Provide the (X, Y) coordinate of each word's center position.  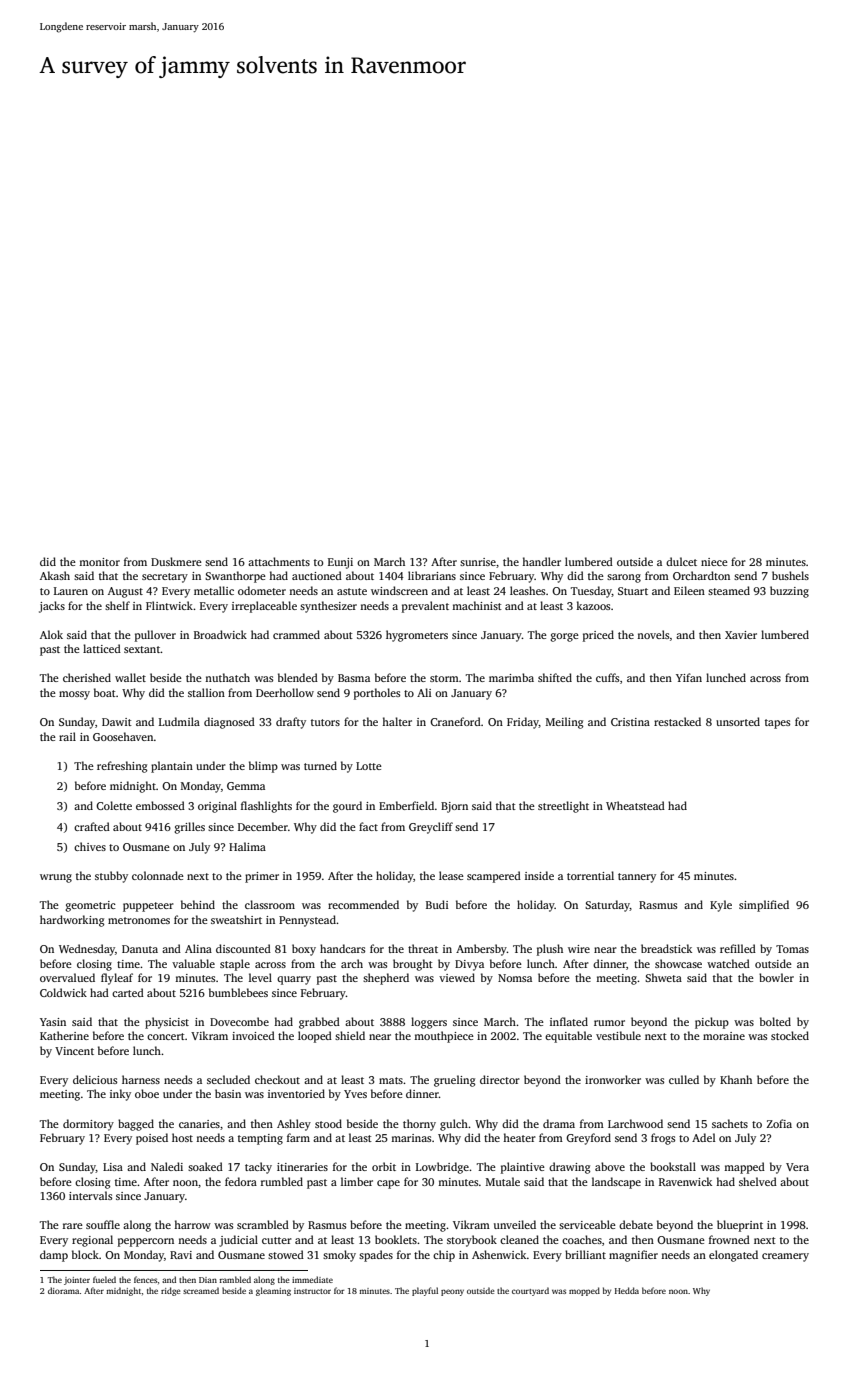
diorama (64, 1290)
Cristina (630, 722)
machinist (477, 605)
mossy (74, 695)
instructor (312, 1291)
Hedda (627, 1290)
